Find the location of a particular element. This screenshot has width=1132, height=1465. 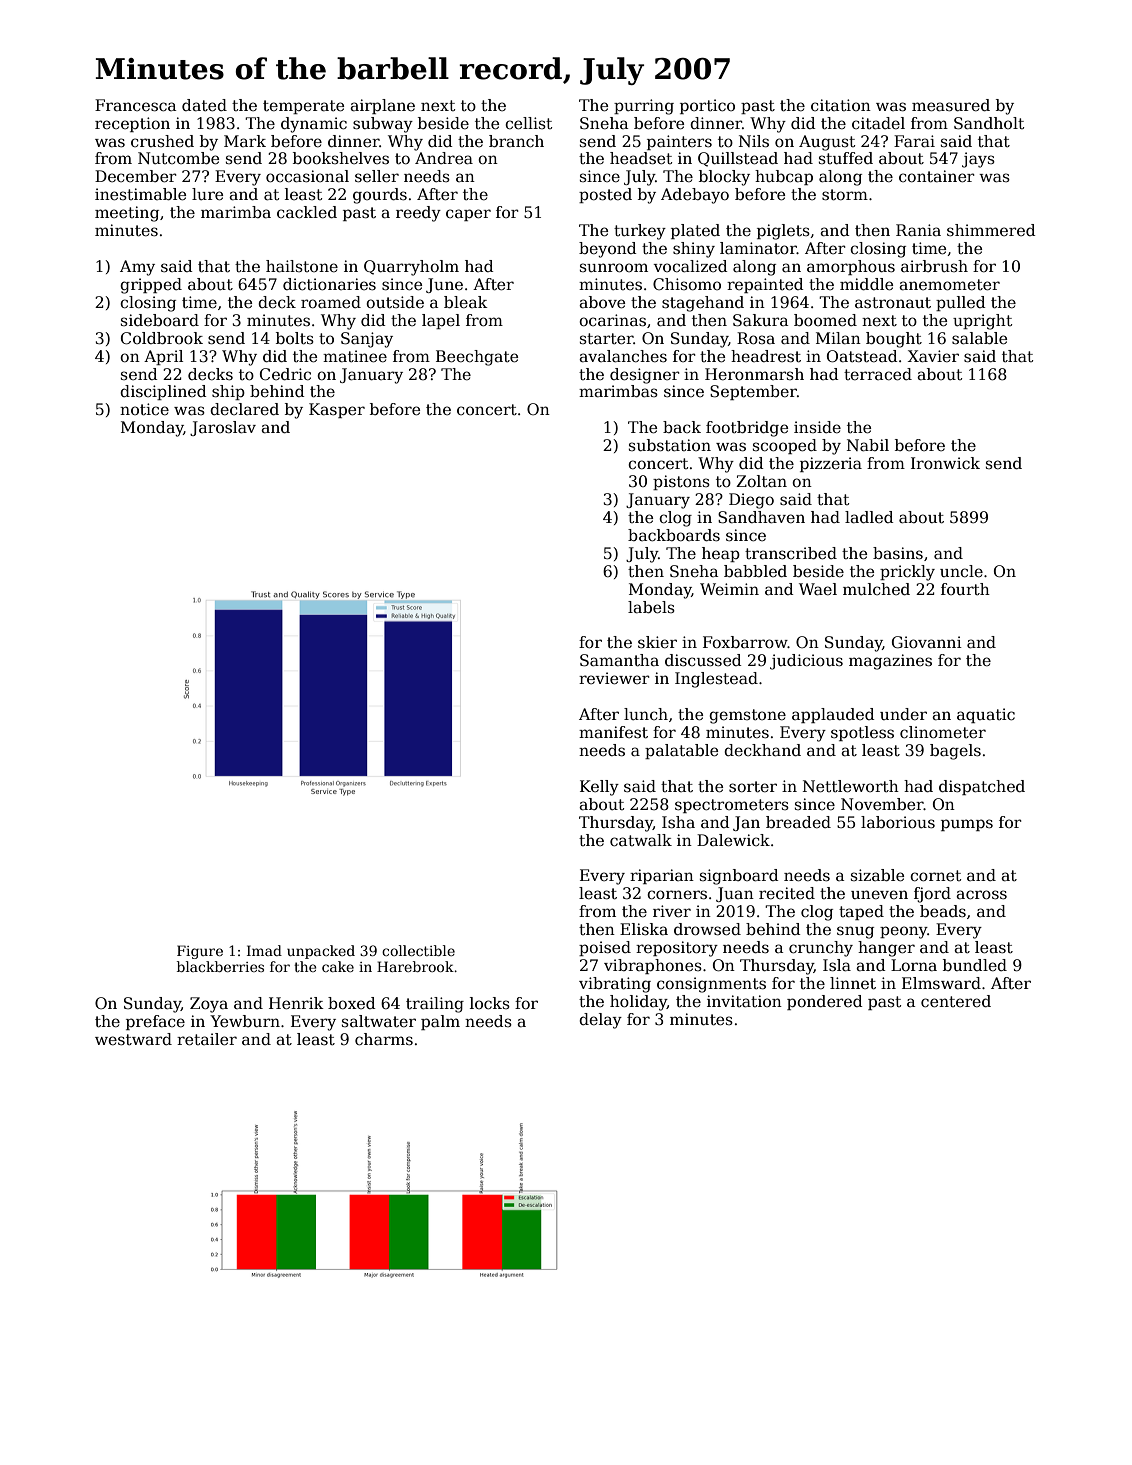

Oatstead is located at coordinates (862, 356).
